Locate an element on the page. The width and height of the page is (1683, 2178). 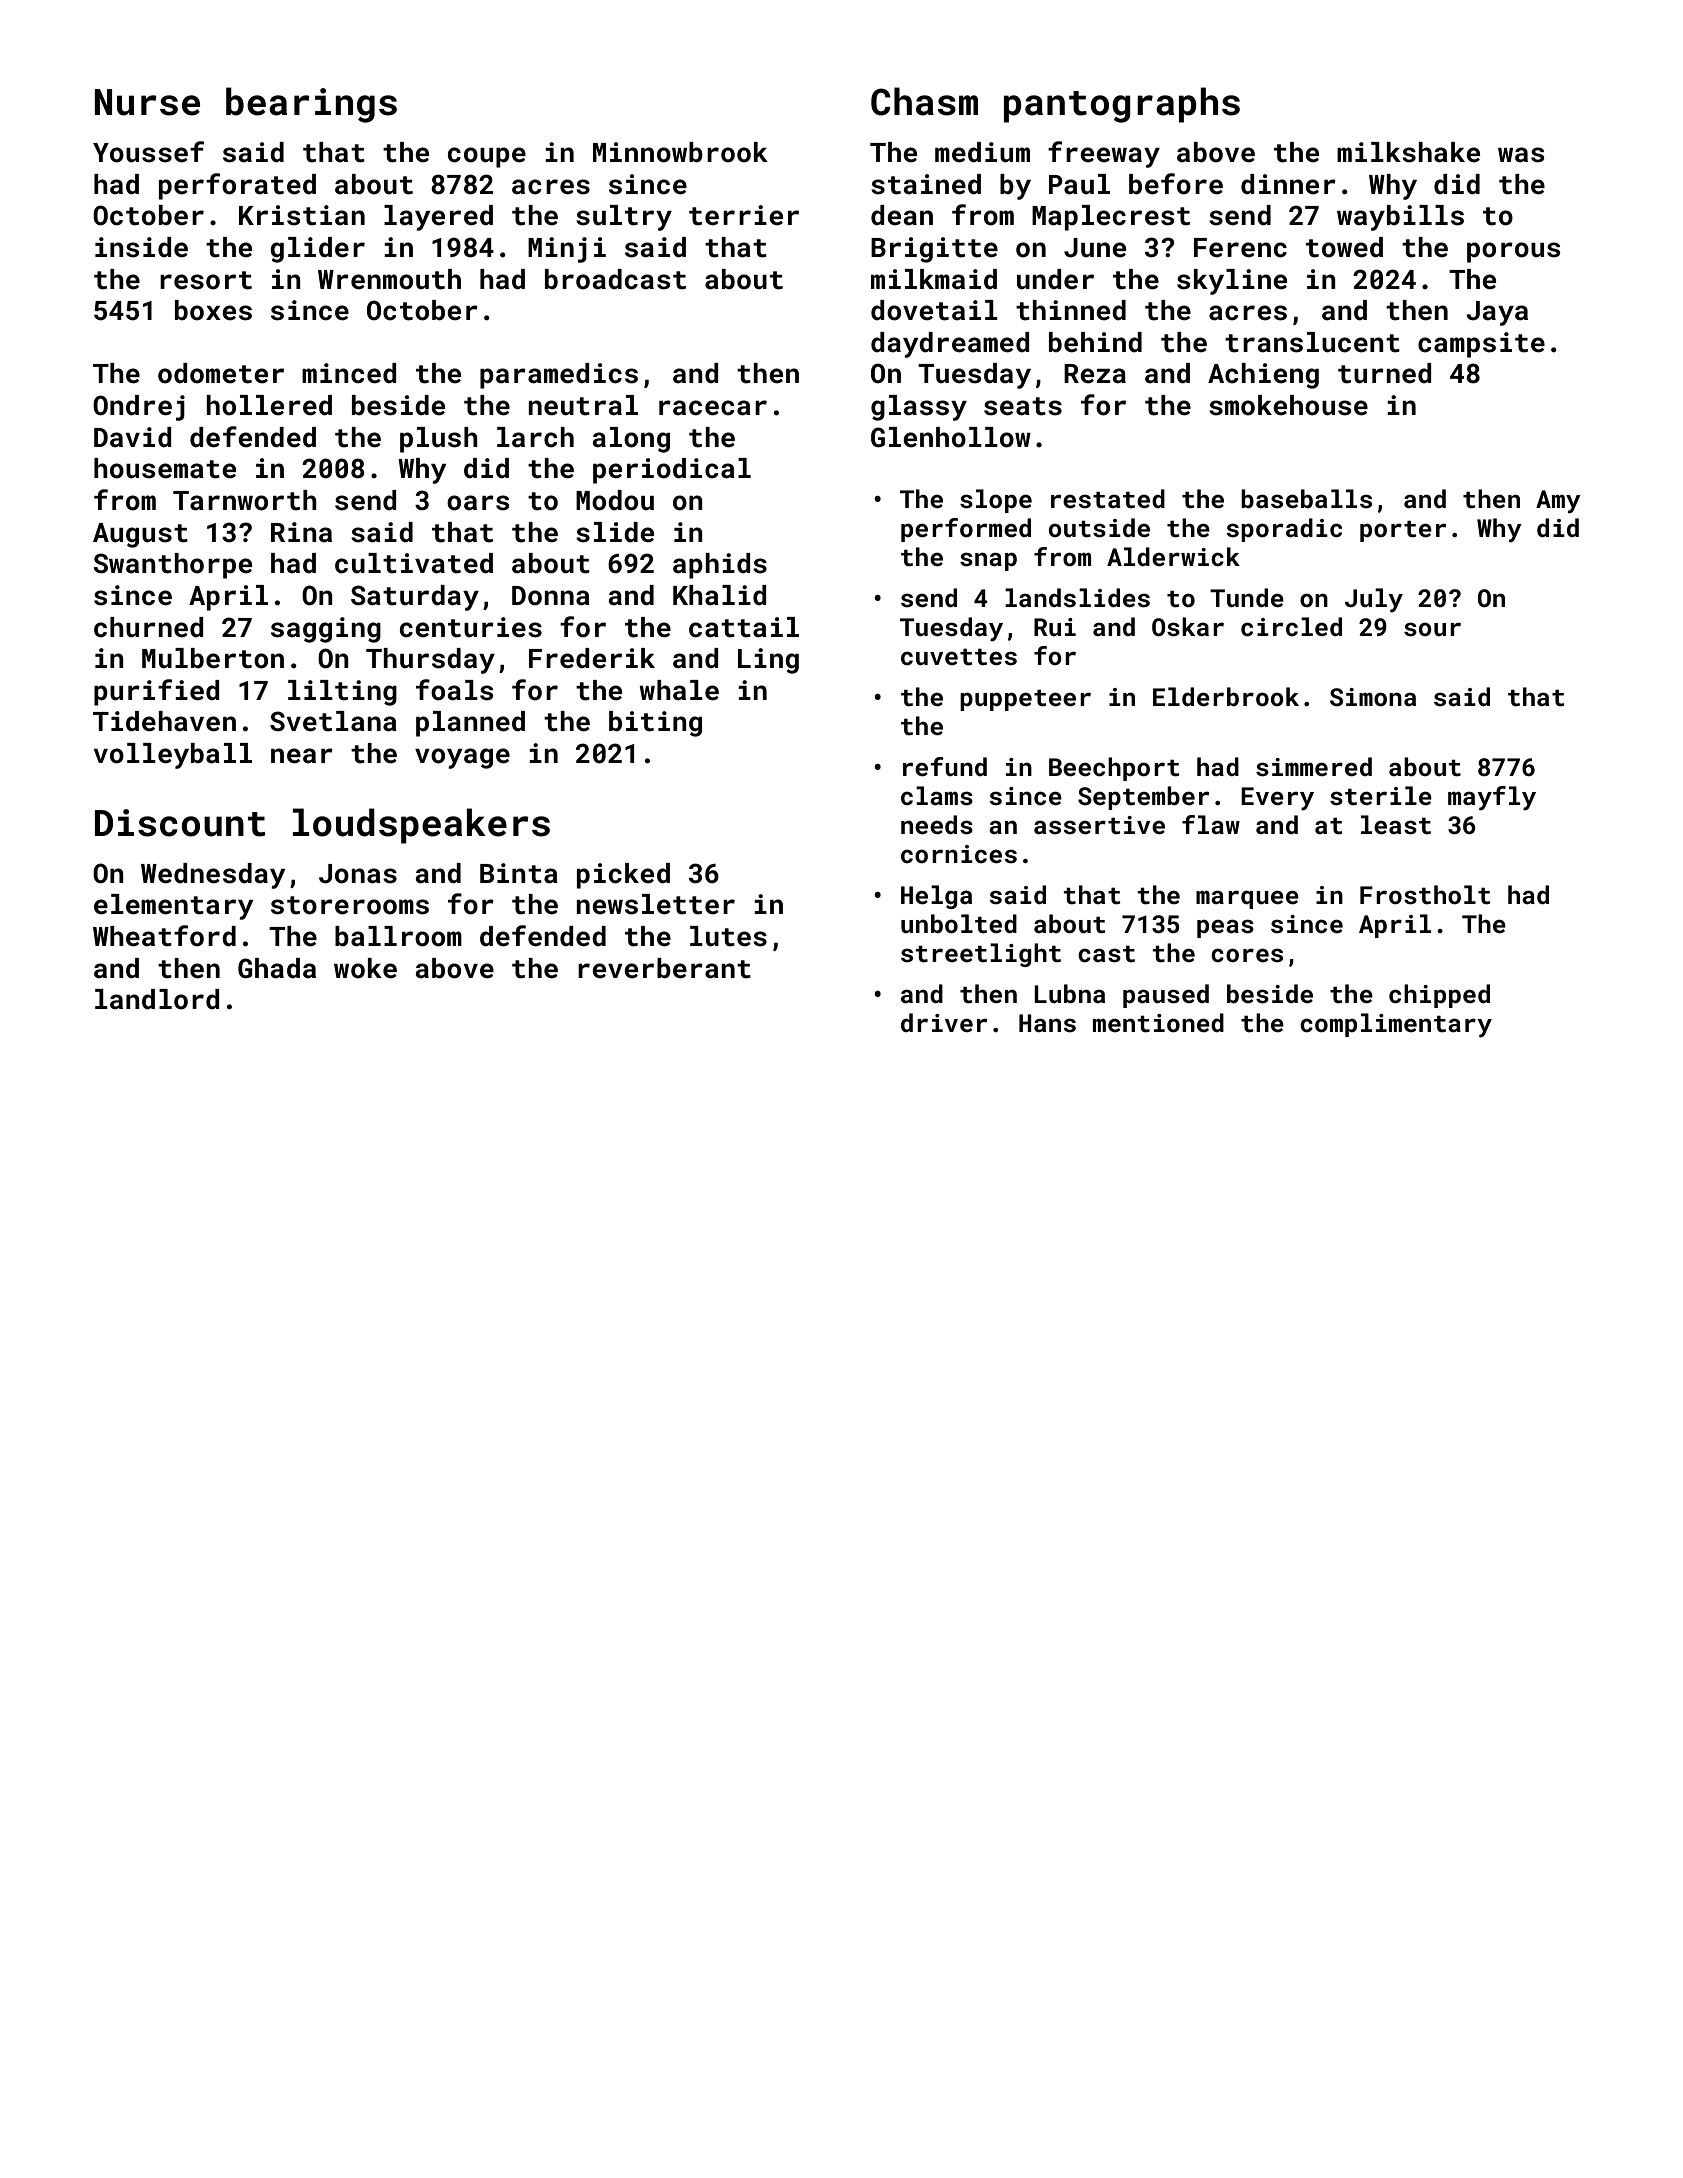
snap is located at coordinates (988, 561).
